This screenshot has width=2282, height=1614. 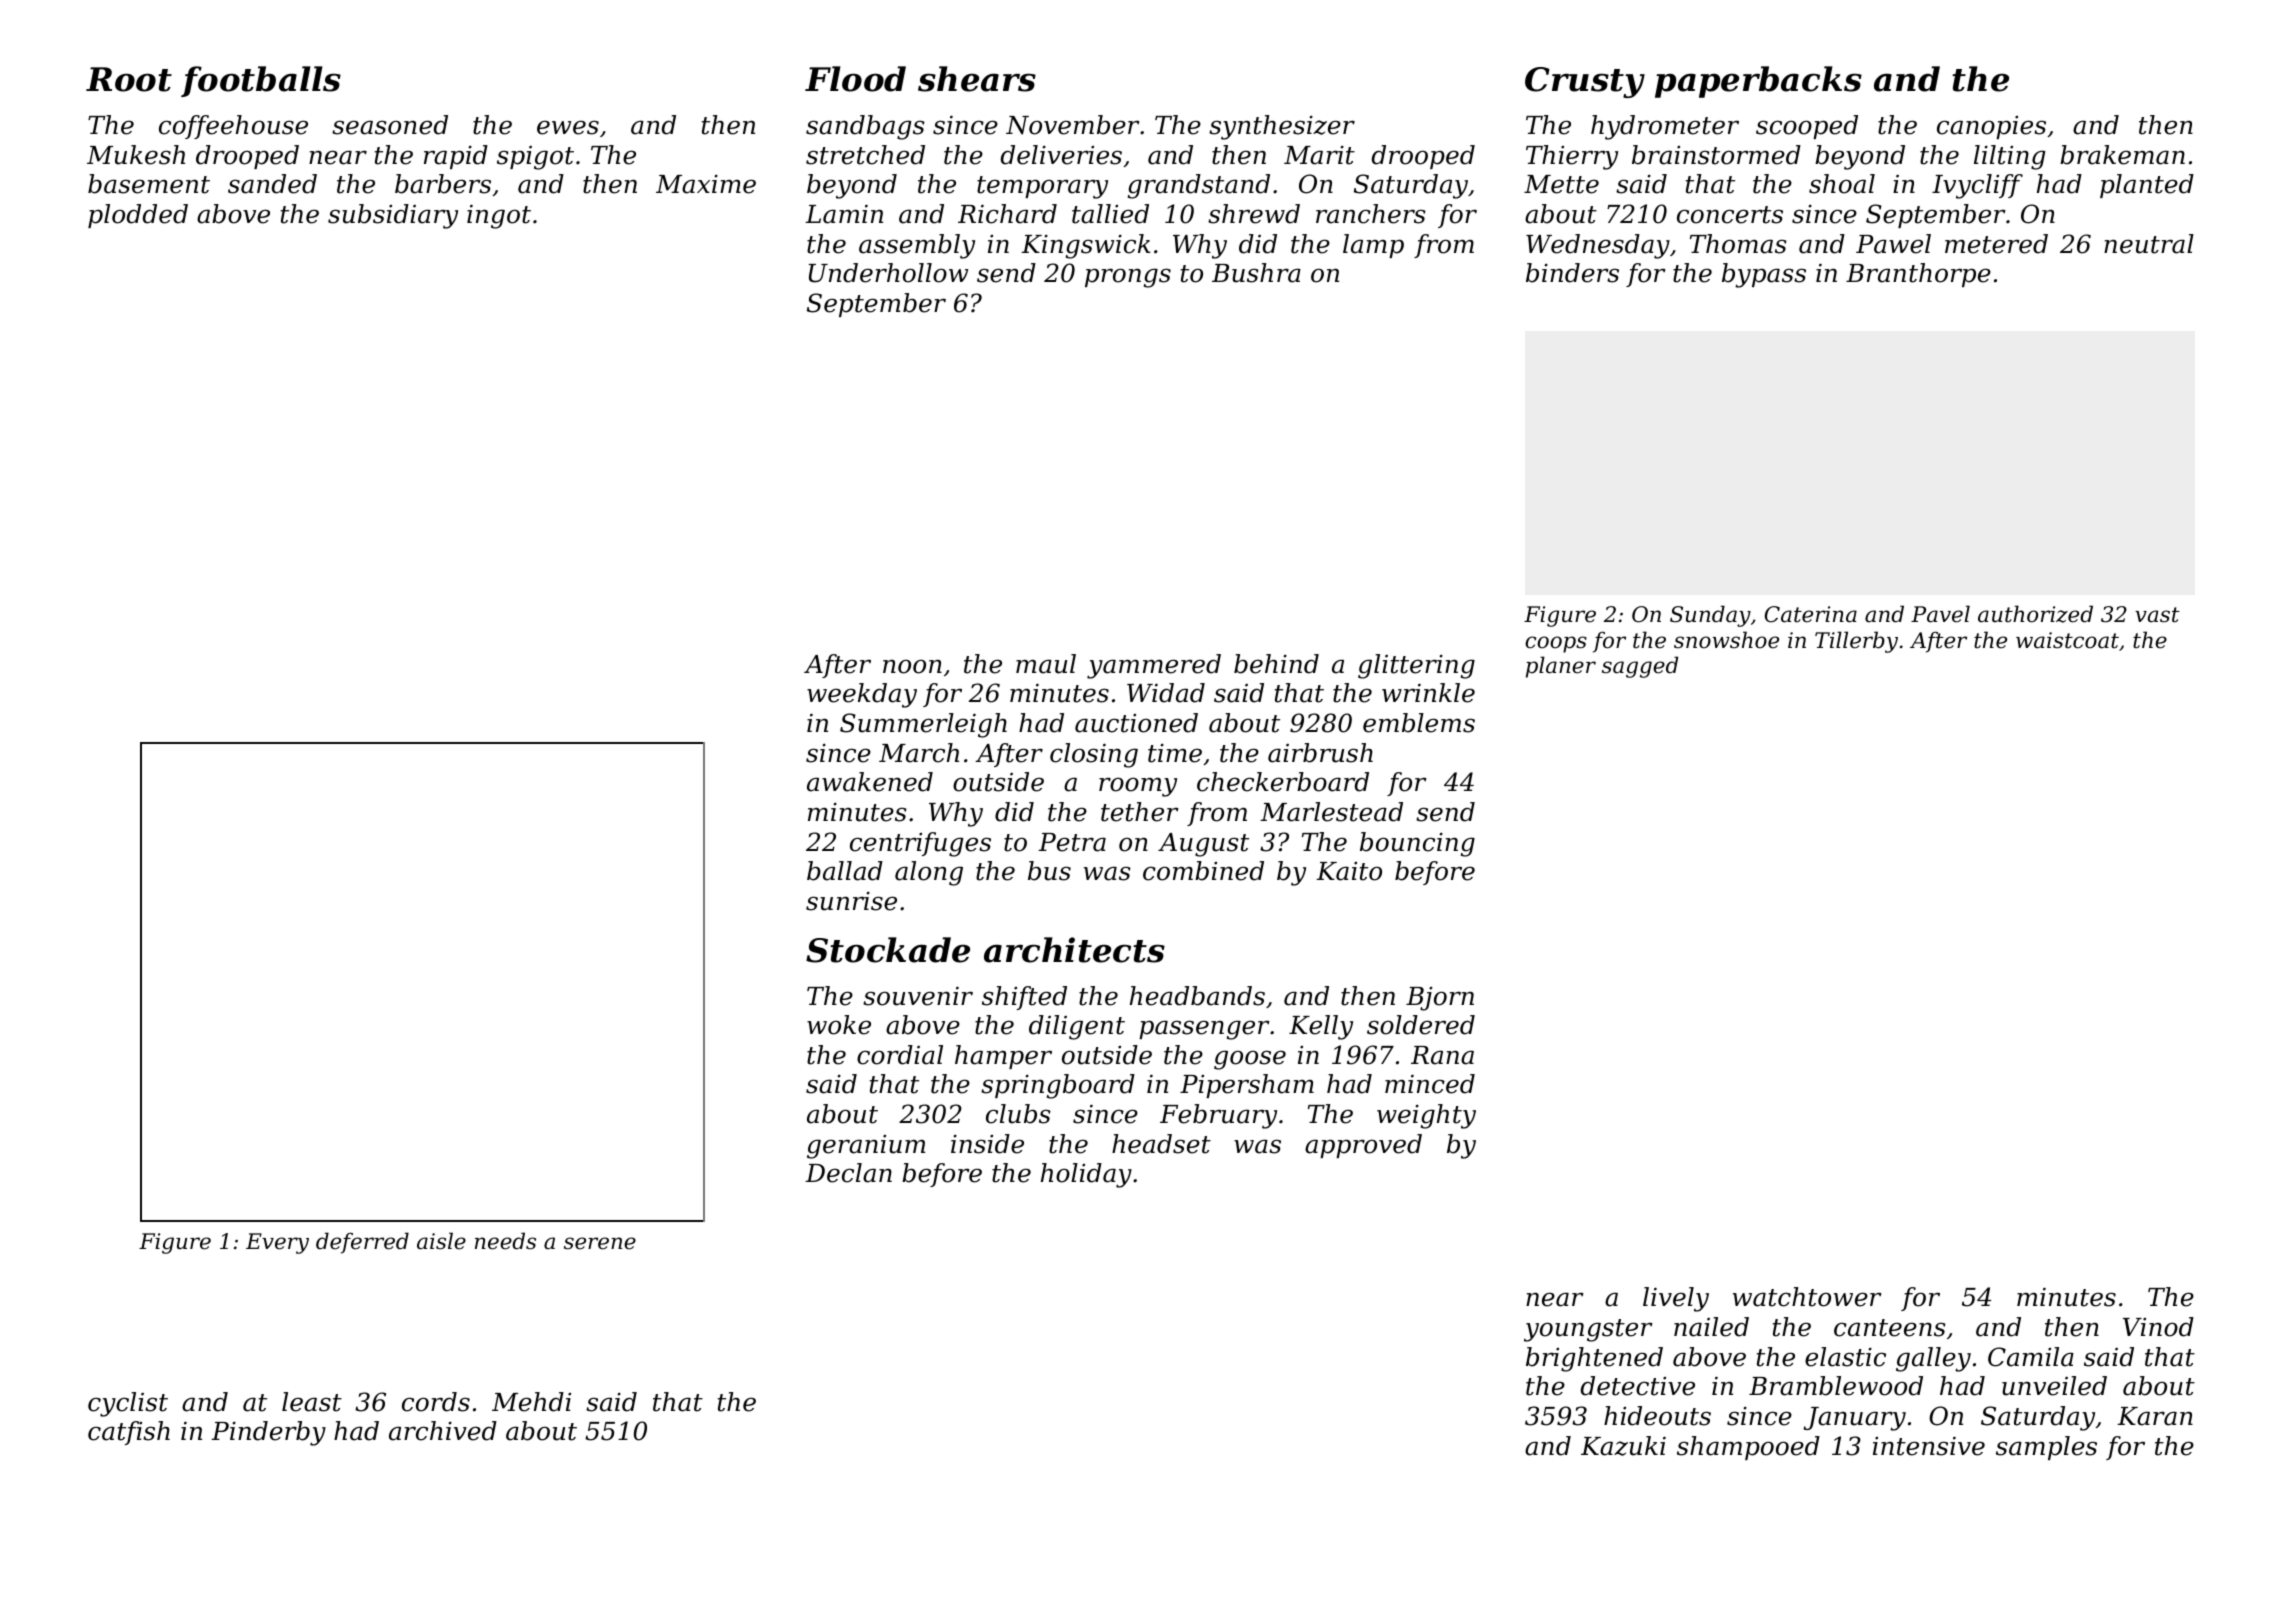 What do you see at coordinates (855, 79) in the screenshot?
I see `Flood` at bounding box center [855, 79].
